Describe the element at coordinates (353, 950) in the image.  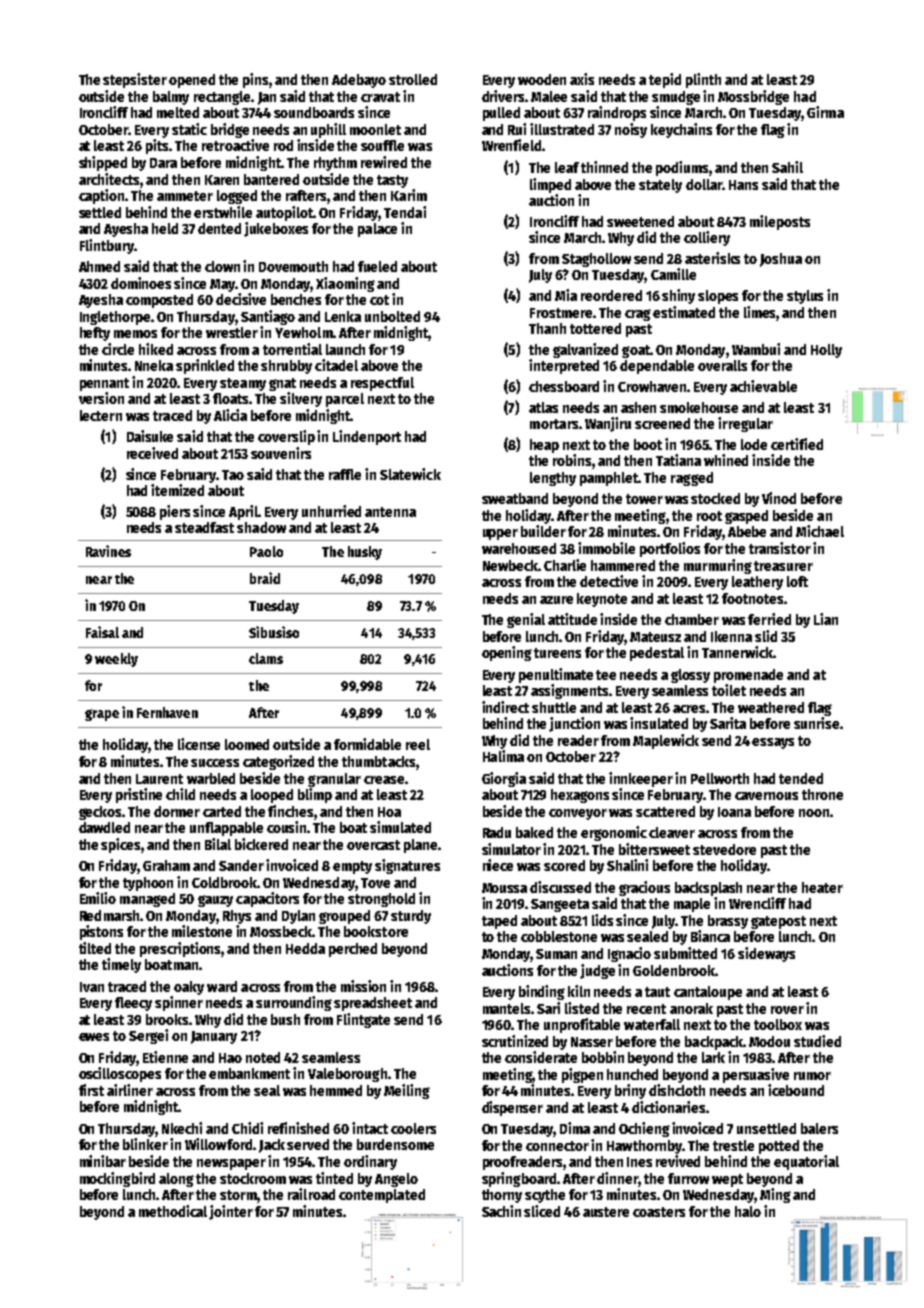
I see `perched` at that location.
